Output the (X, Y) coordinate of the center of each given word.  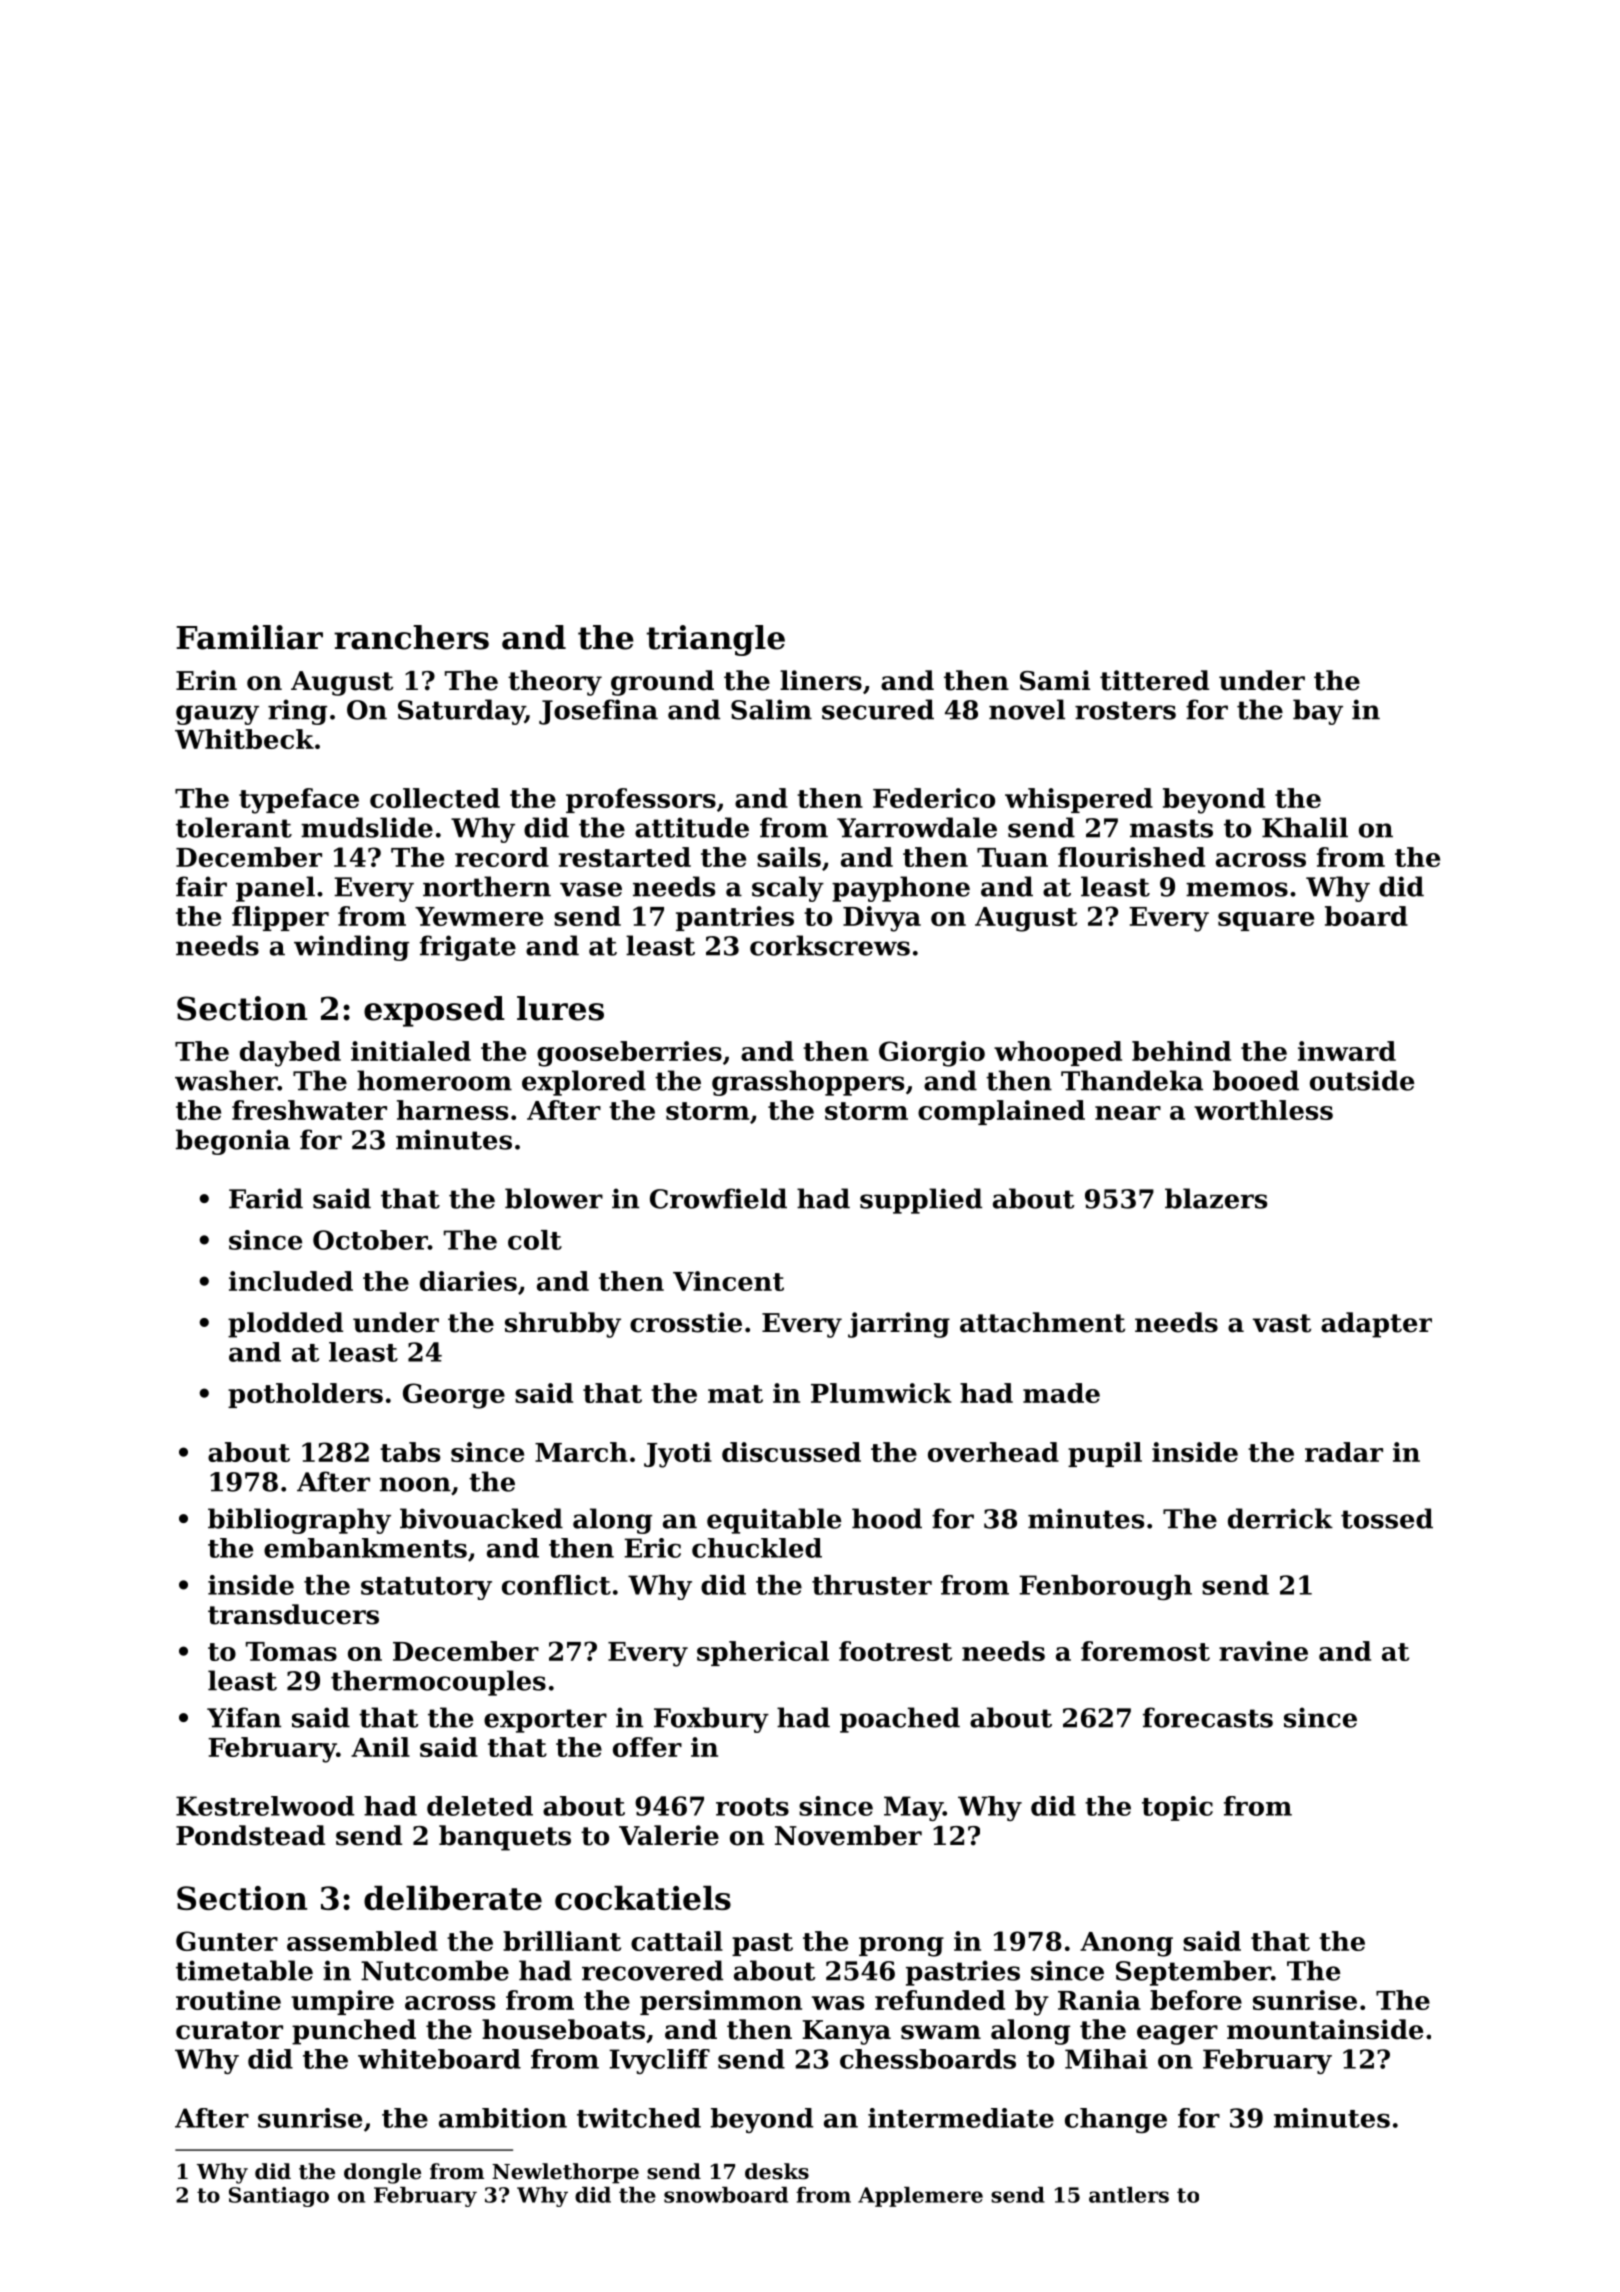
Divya (882, 919)
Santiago (279, 2197)
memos (1237, 889)
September (1193, 1973)
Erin (206, 680)
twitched (639, 2118)
